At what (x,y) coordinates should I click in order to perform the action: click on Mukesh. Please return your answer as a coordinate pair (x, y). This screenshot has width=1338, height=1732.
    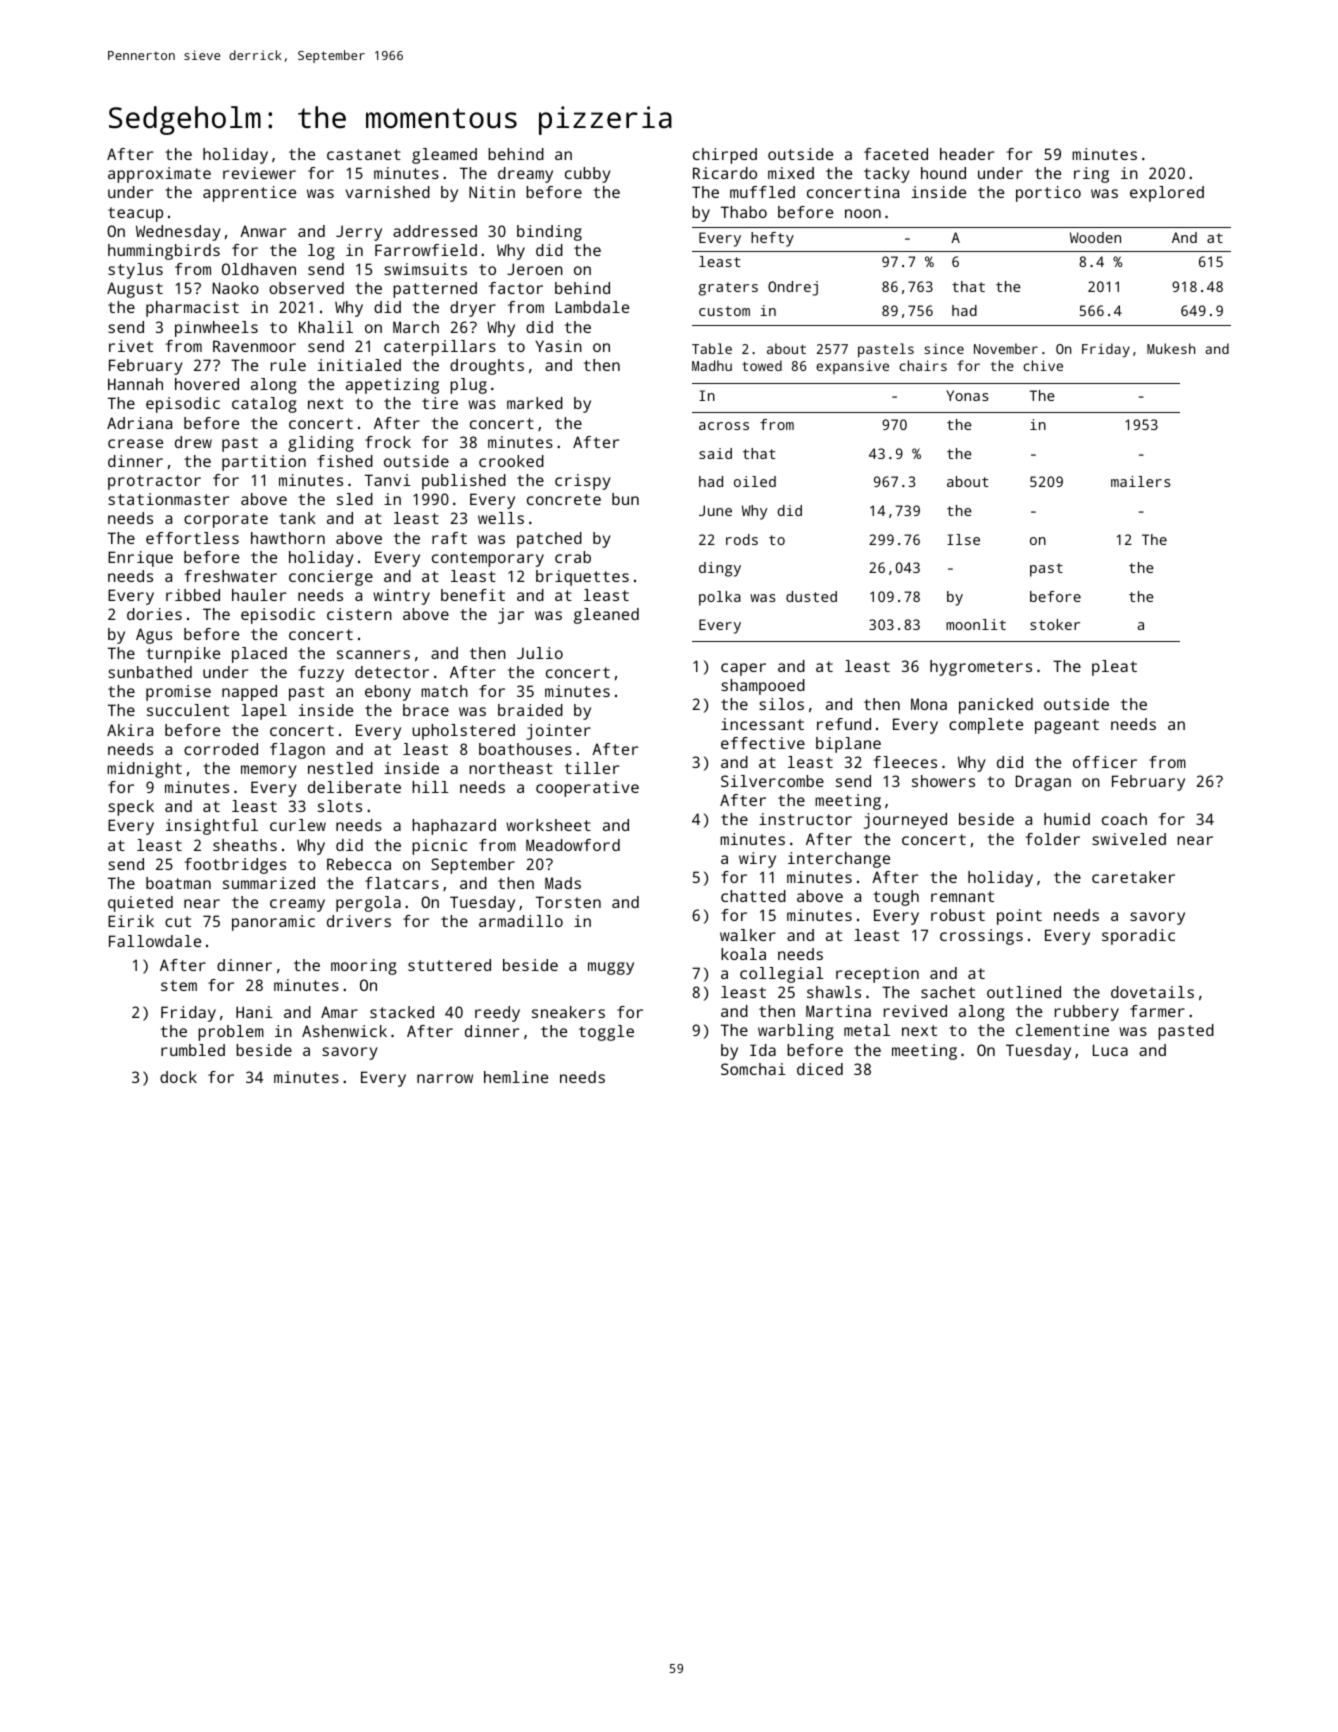
    Looking at the image, I should click on (1171, 348).
